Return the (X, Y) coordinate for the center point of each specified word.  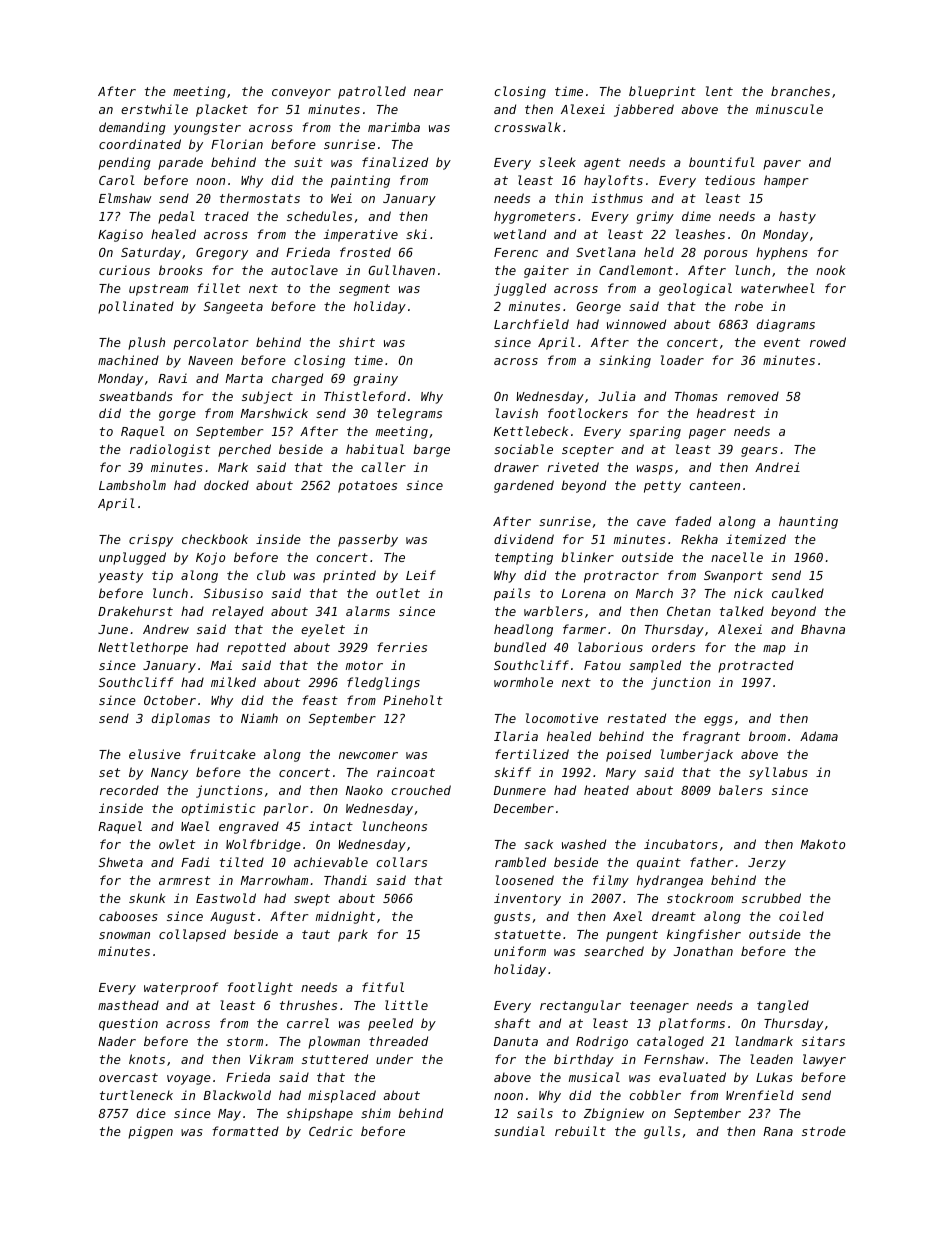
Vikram (271, 1059)
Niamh (259, 718)
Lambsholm (132, 485)
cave (651, 522)
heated (606, 790)
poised (628, 755)
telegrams (409, 414)
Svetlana (606, 252)
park (353, 935)
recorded (129, 790)
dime (696, 216)
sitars (823, 1041)
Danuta (516, 1041)
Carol (117, 180)
